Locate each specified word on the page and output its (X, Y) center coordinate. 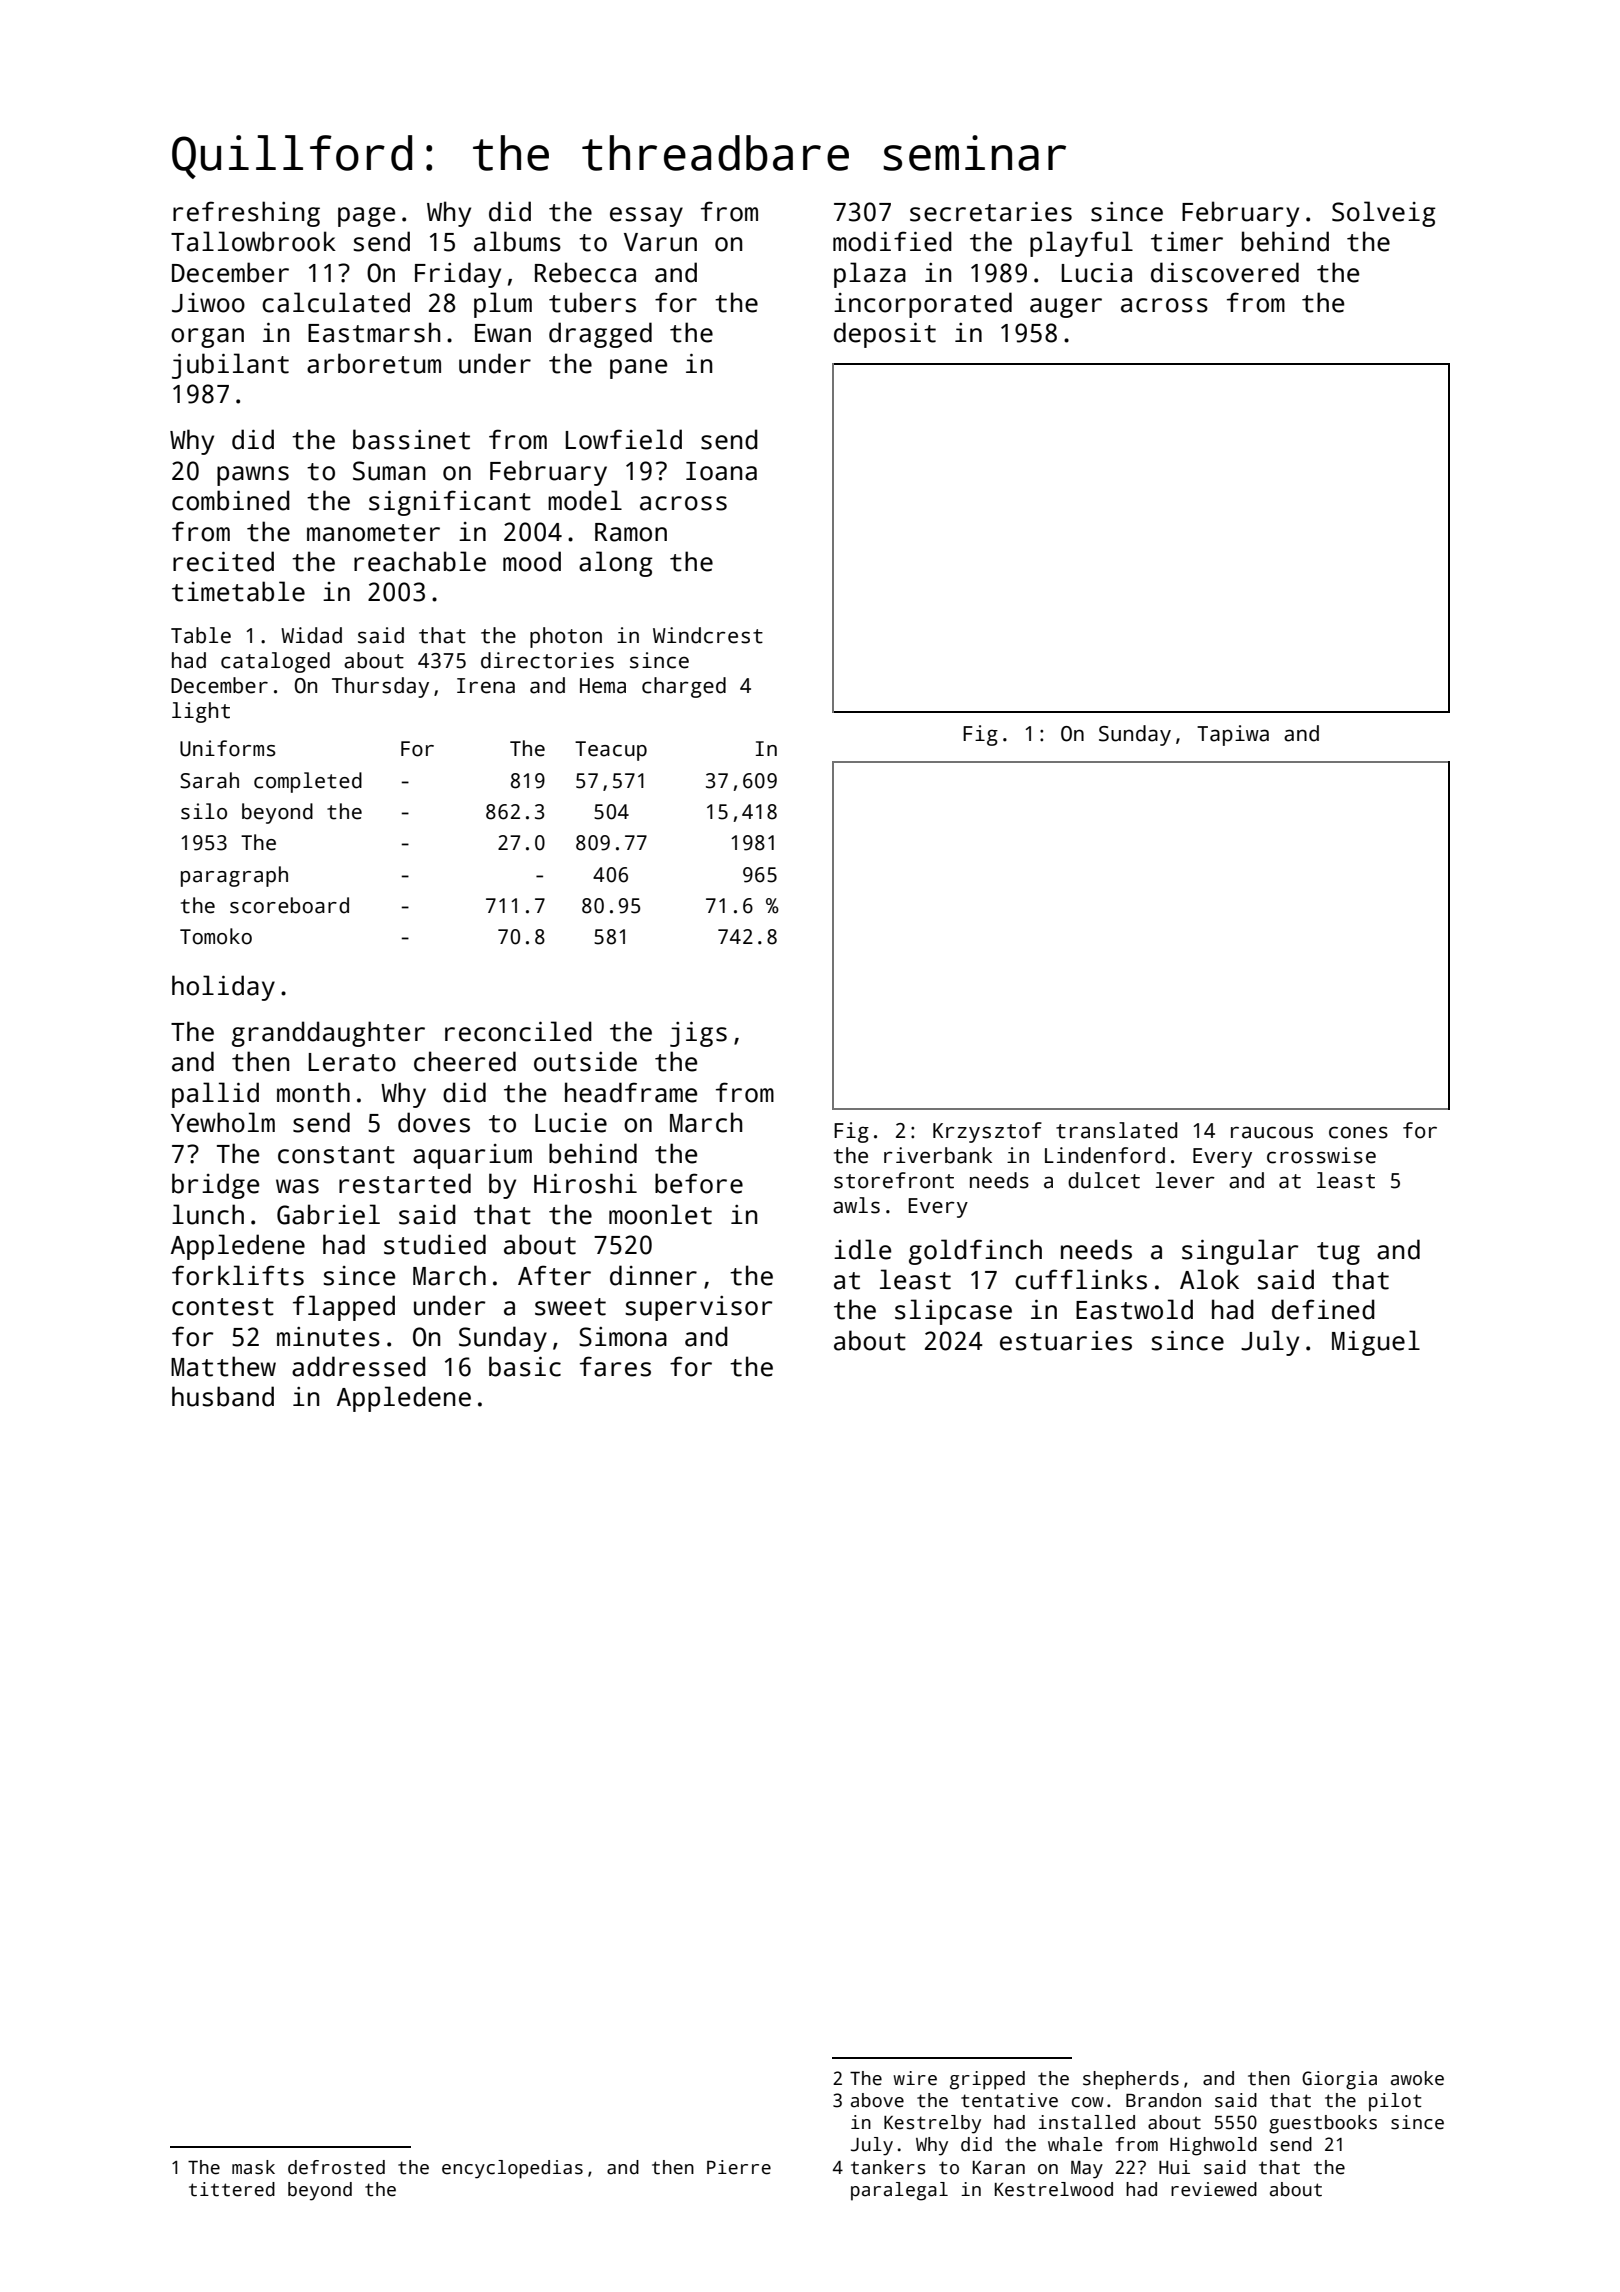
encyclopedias (512, 2169)
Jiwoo (208, 303)
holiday (223, 988)
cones (1358, 1132)
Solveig (1384, 214)
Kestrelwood (1054, 2189)
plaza (870, 275)
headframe (631, 1092)
